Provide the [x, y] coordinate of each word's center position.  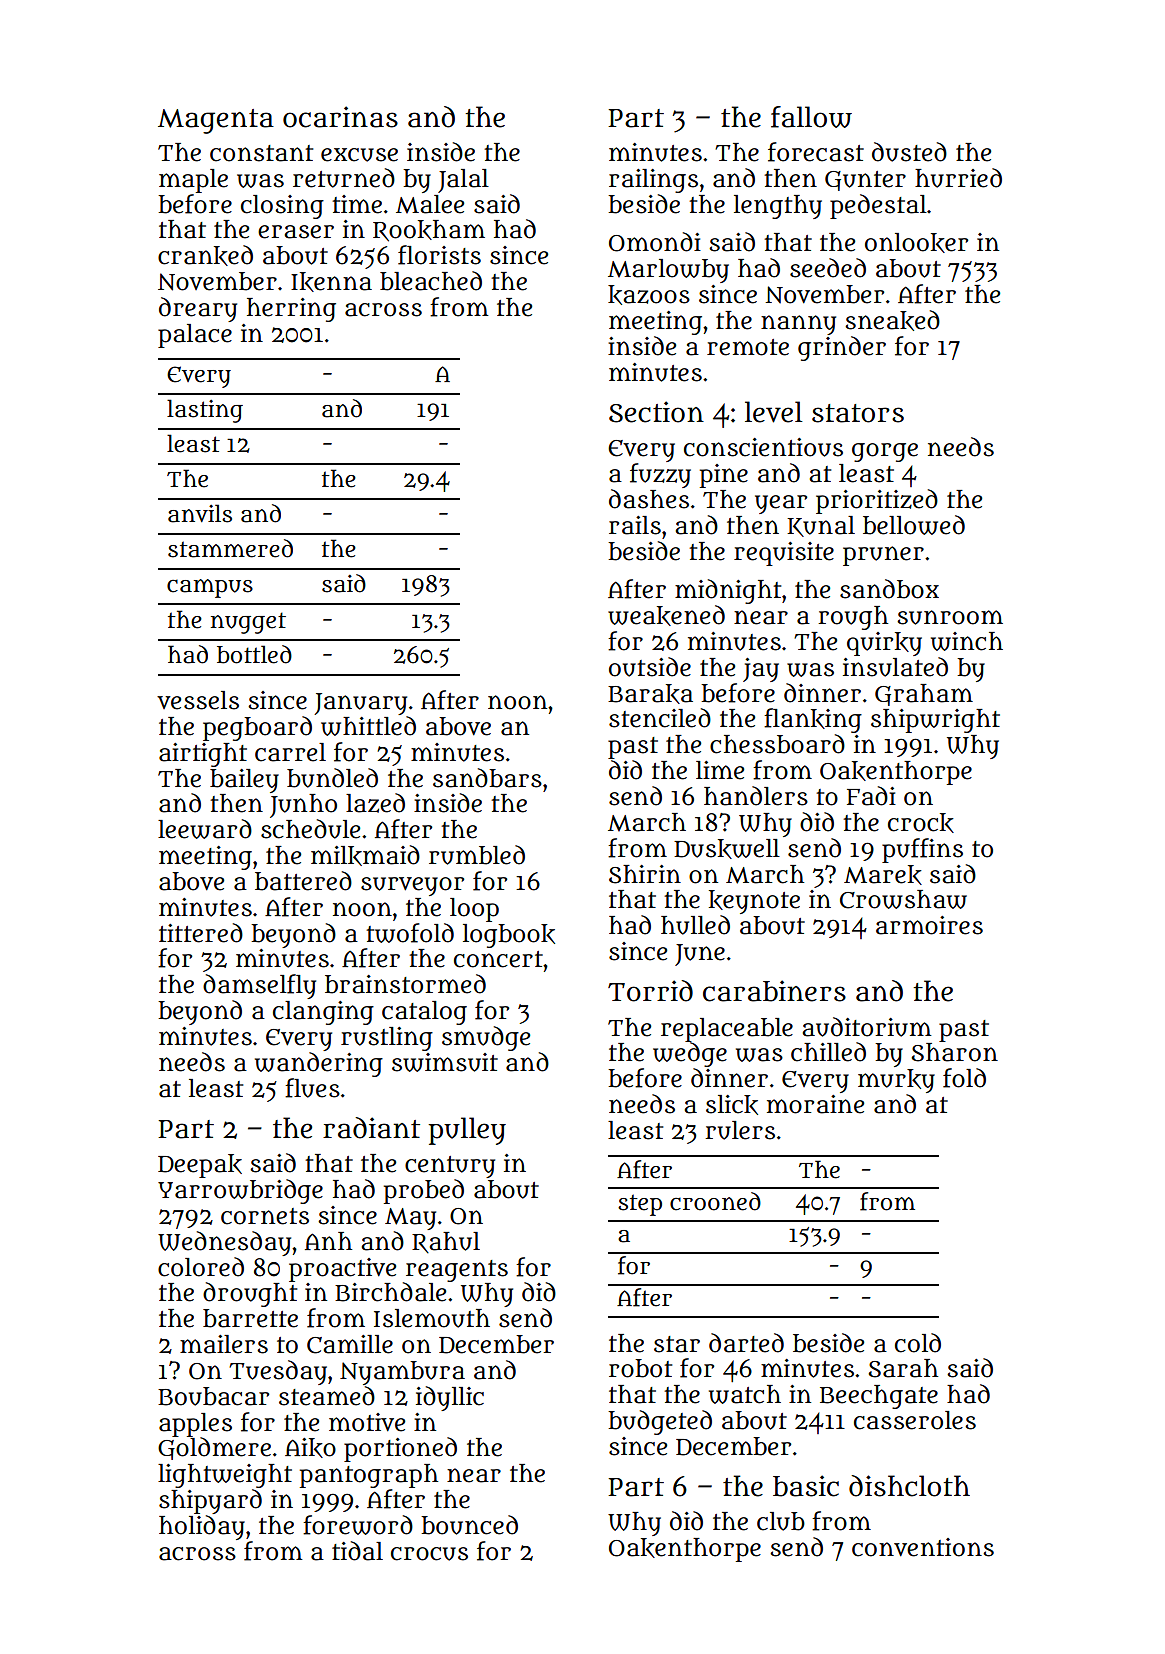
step [640, 1205]
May [410, 1219]
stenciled [660, 718]
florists [439, 255]
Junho [303, 806]
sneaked [892, 320]
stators [858, 413]
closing [282, 207]
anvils [200, 513]
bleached [431, 281]
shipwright [935, 721]
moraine [815, 1104]
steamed [327, 1396]
